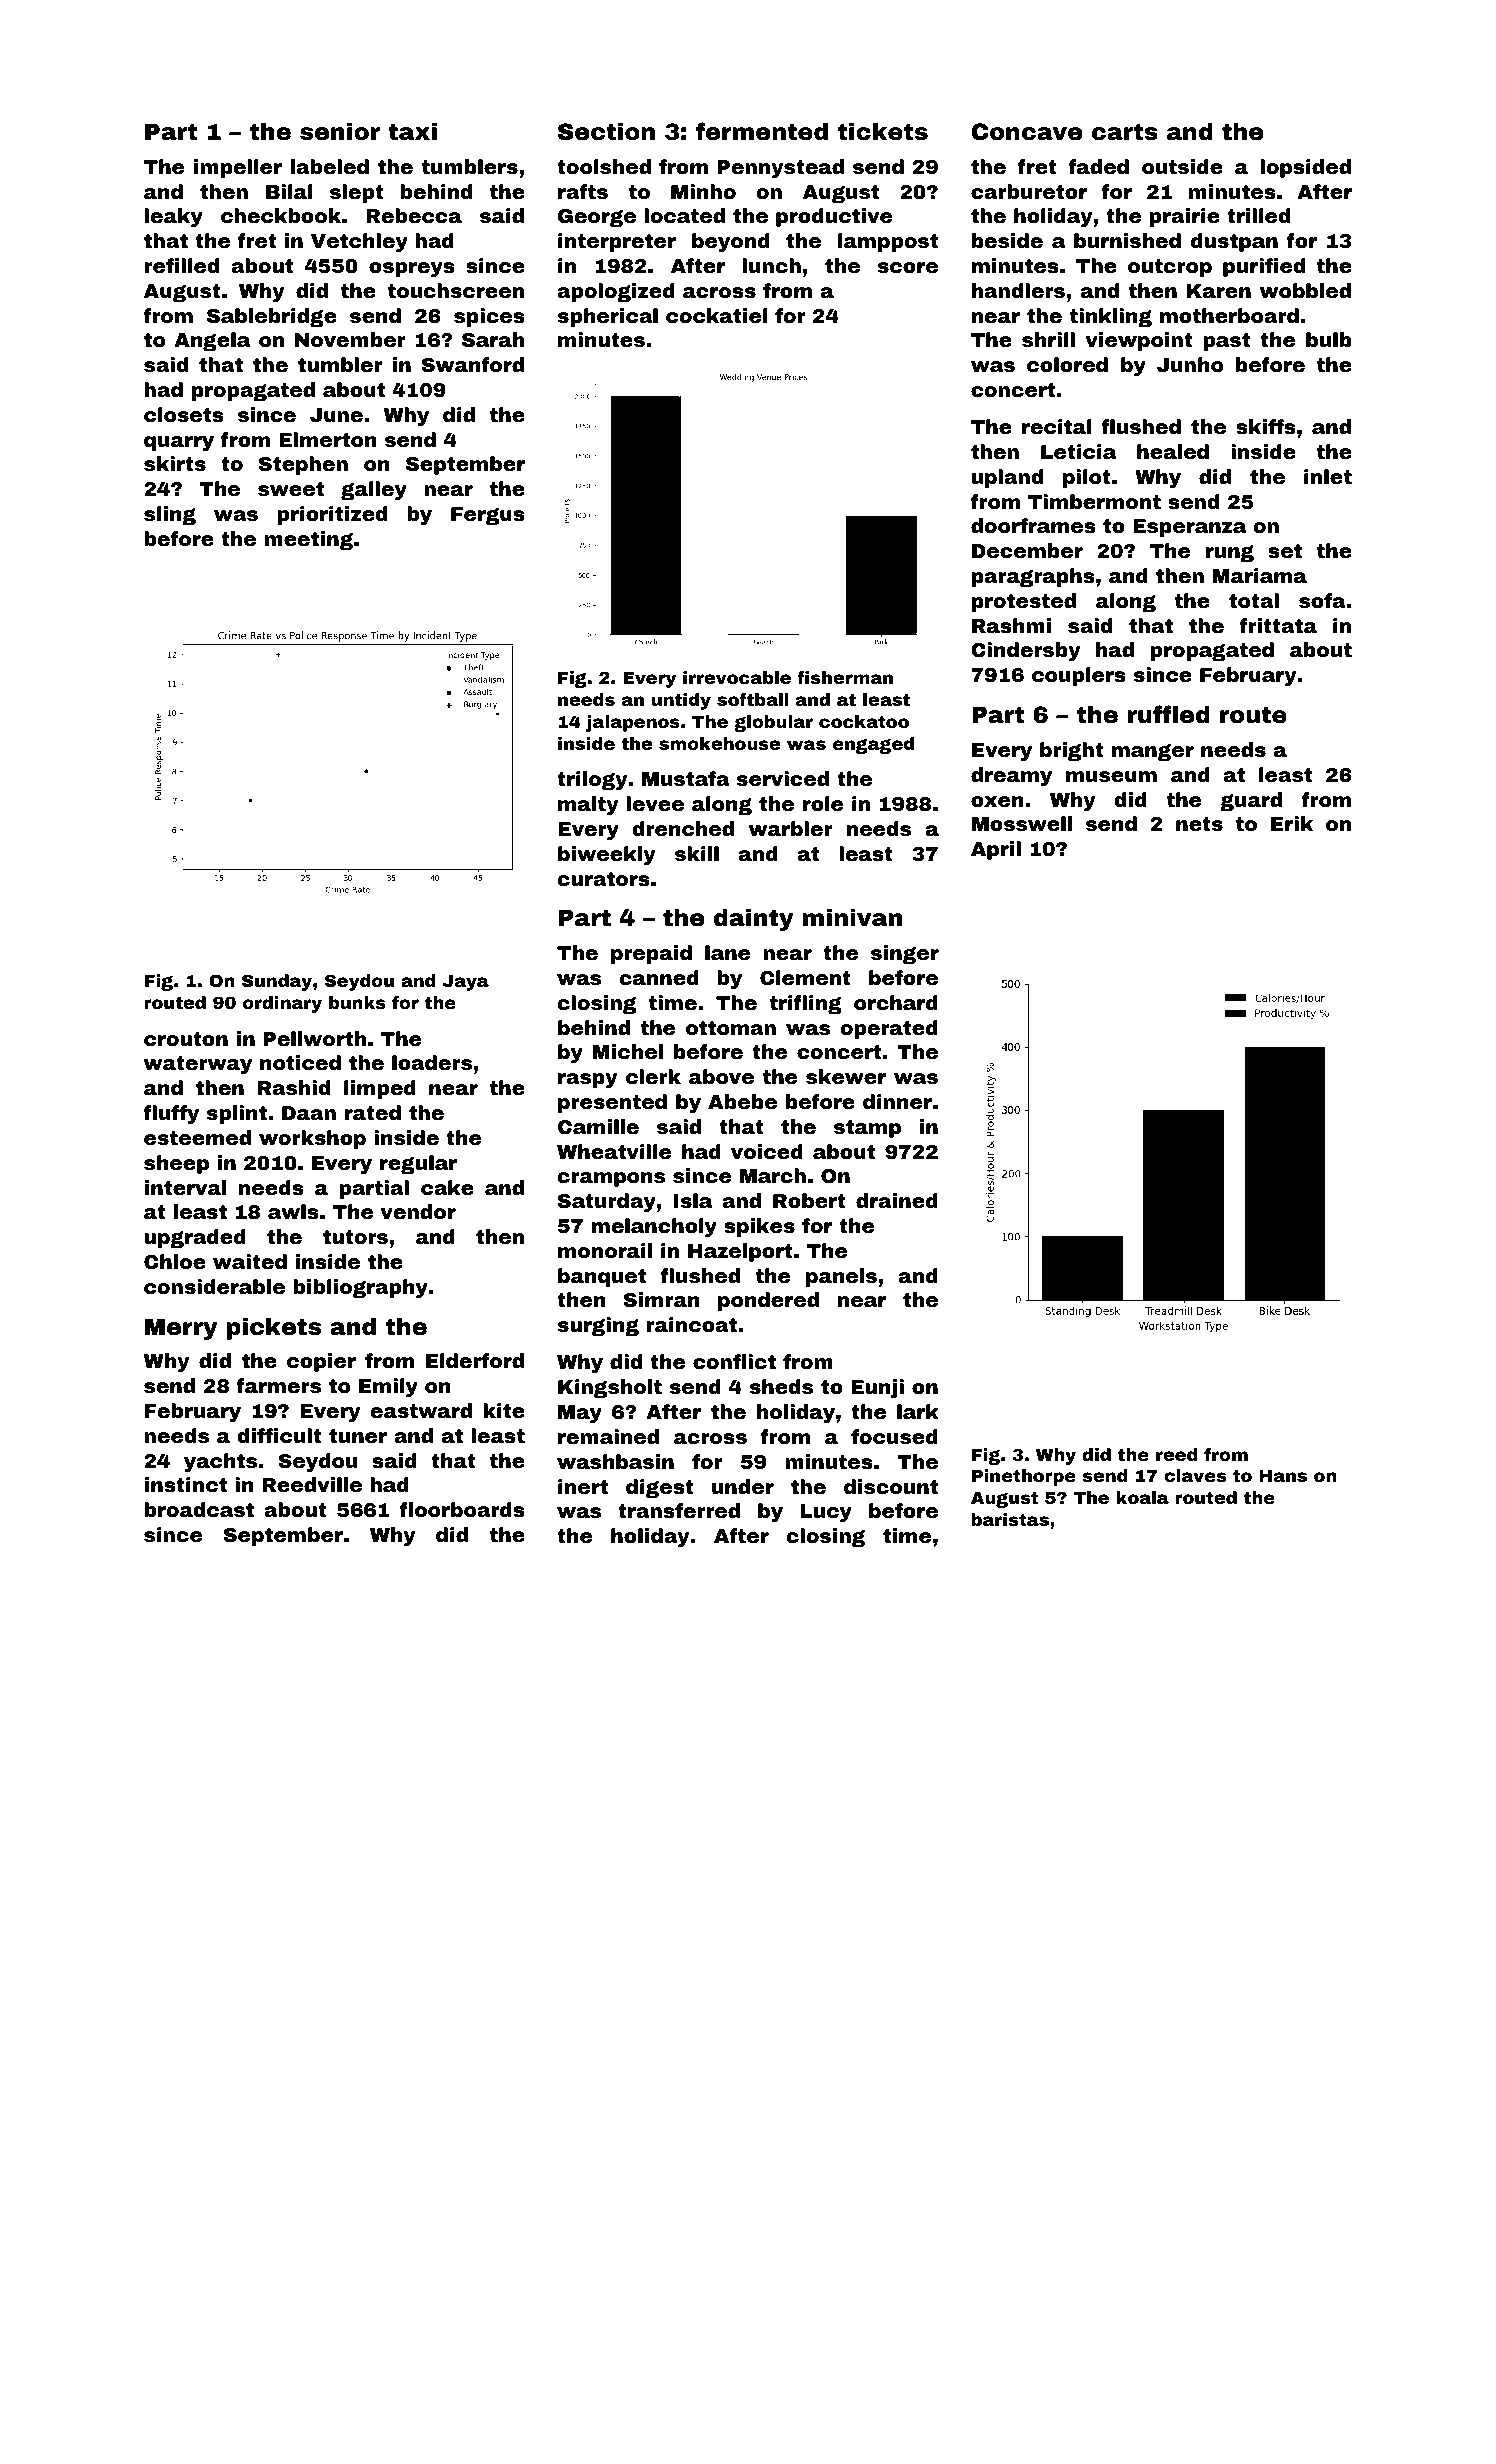 The image size is (1496, 2464). I want to click on carts, so click(1125, 132).
